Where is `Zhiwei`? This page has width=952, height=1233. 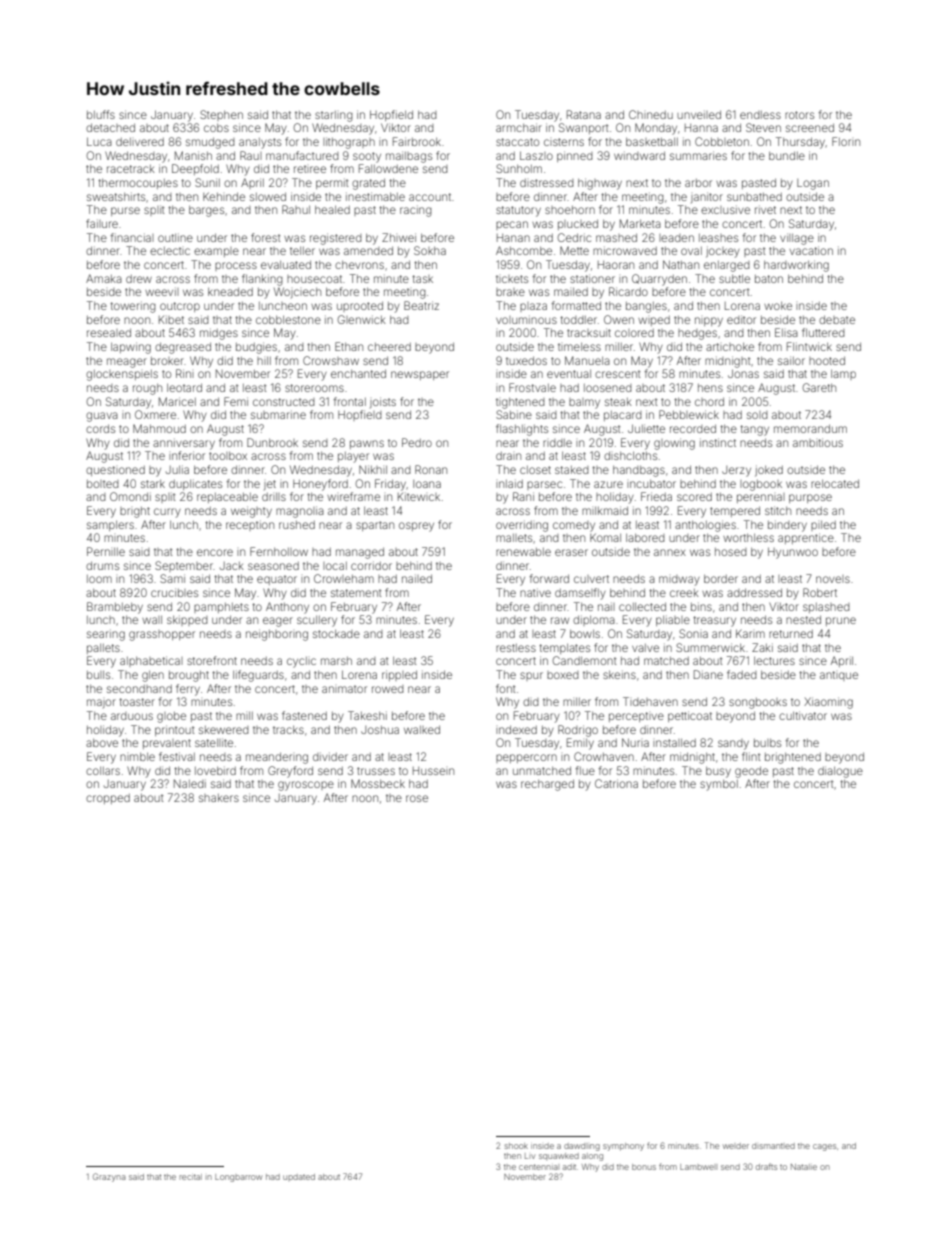 Zhiwei is located at coordinates (399, 237).
